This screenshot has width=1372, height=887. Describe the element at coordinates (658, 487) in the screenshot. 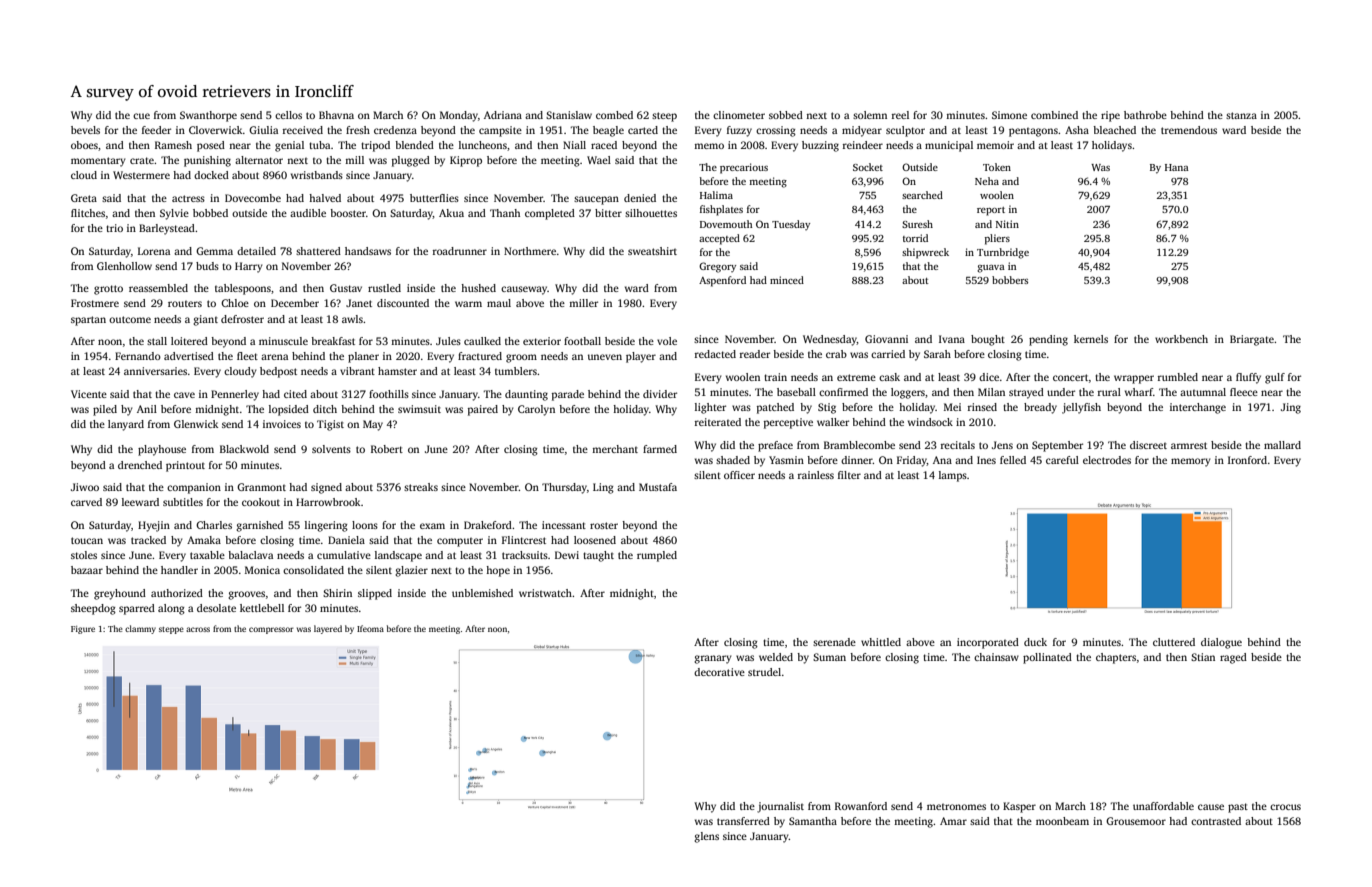

I see `Mustafa` at that location.
